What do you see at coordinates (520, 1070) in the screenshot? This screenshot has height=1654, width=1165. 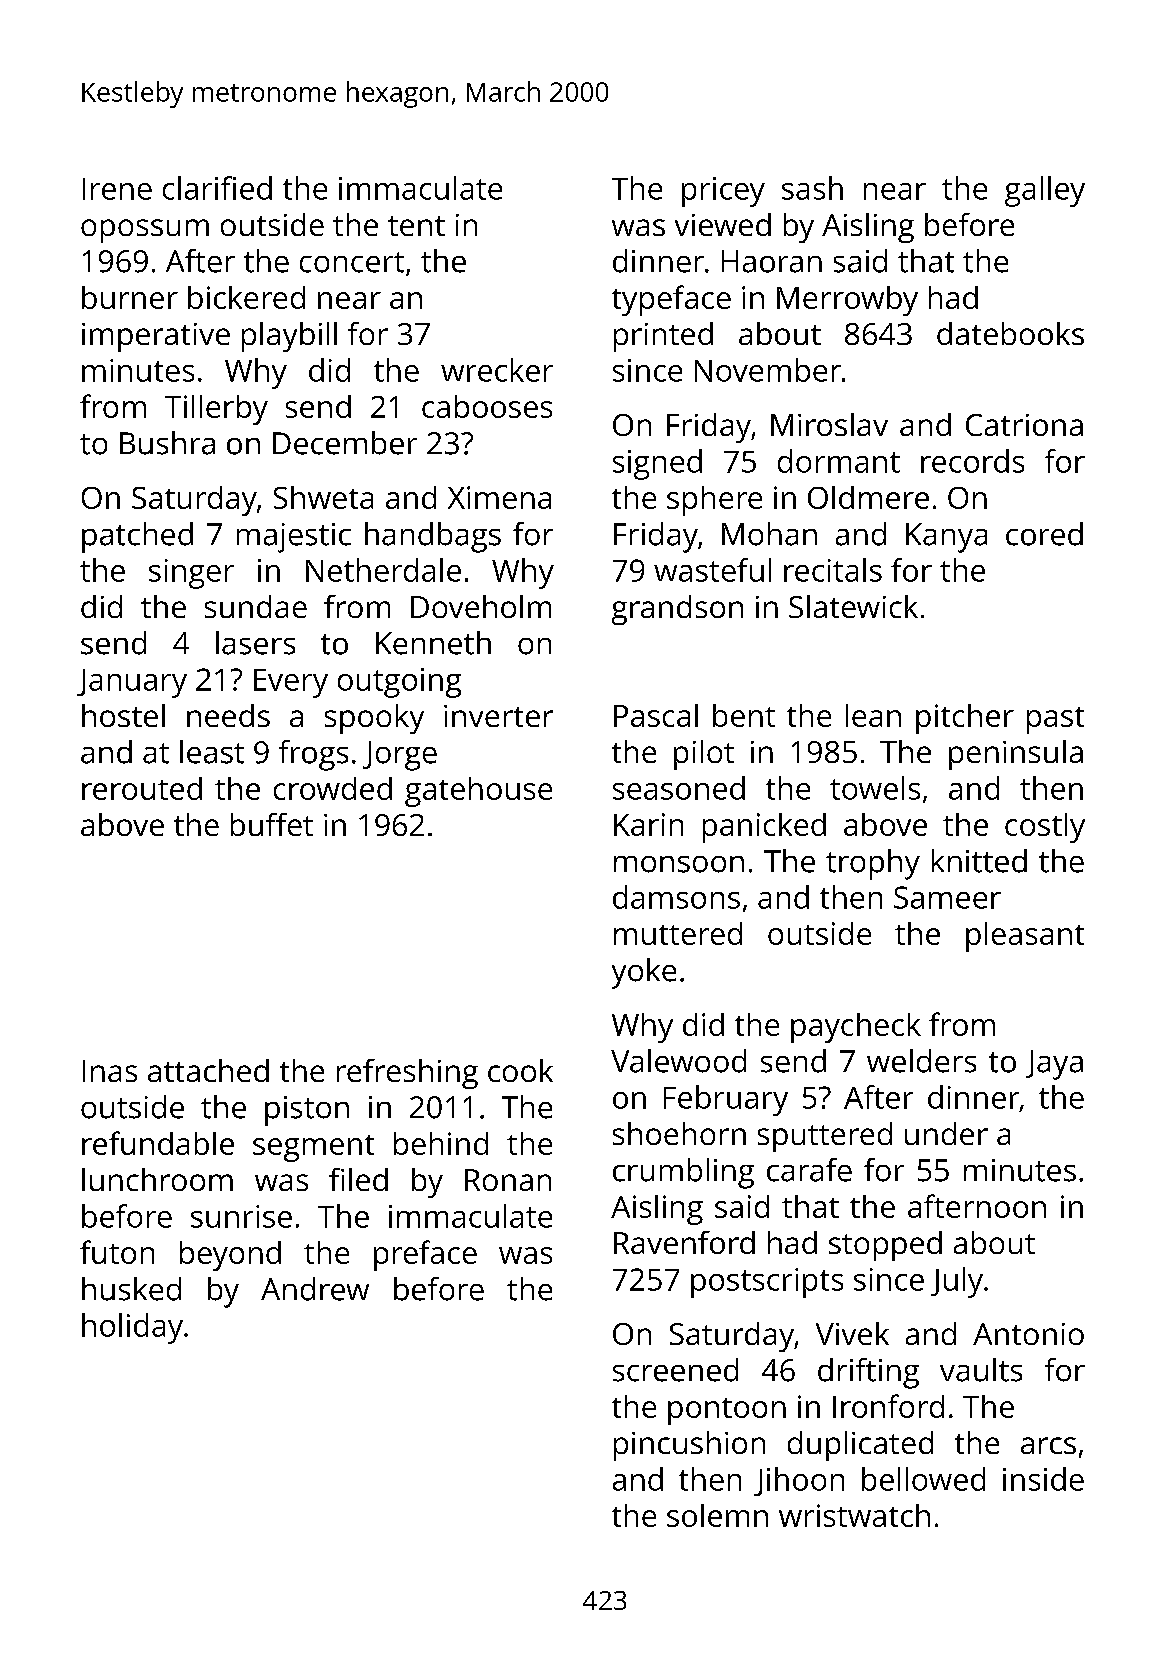 I see `cook` at bounding box center [520, 1070].
